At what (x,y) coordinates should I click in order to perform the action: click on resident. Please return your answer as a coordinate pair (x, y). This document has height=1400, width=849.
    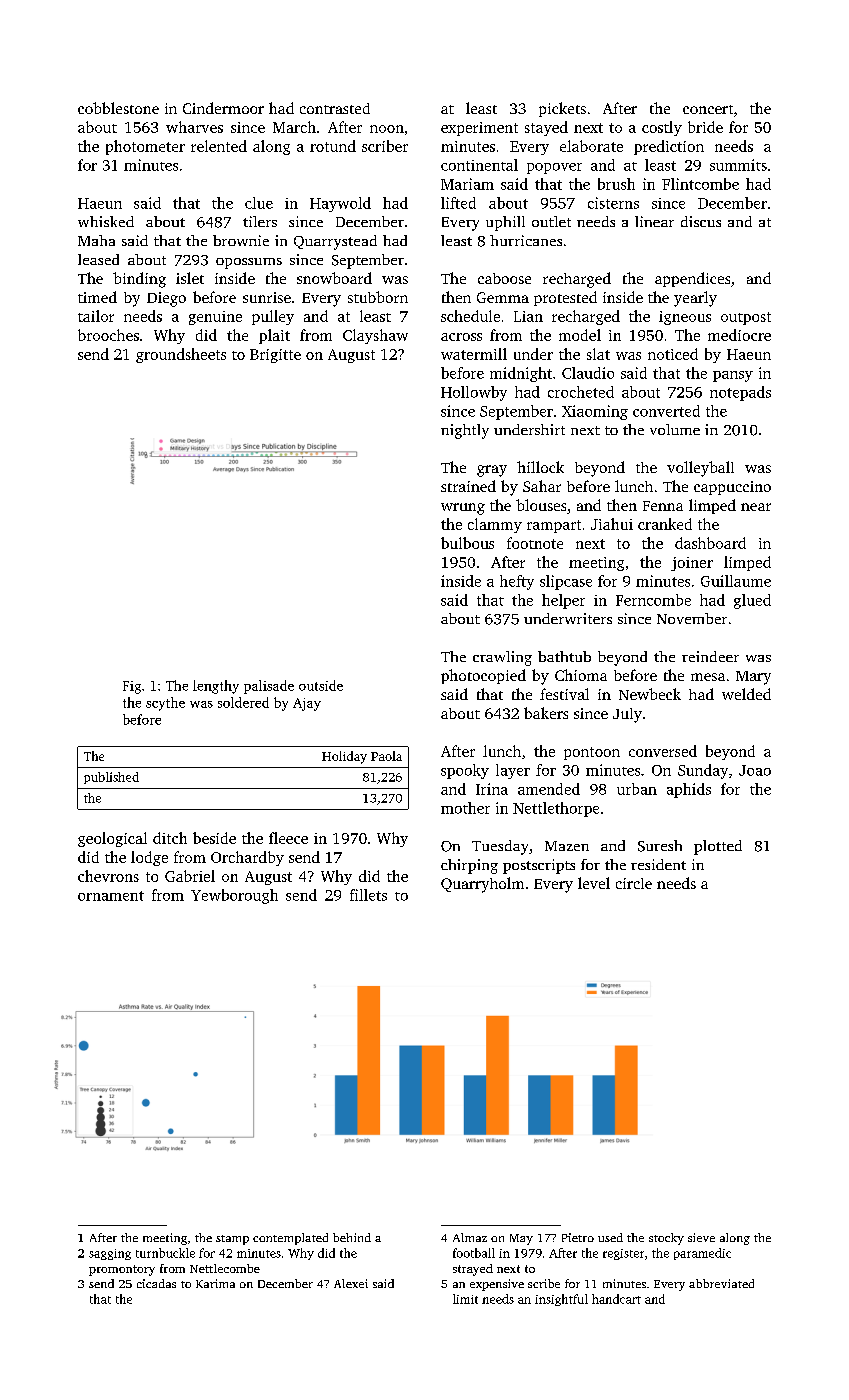
    Looking at the image, I should click on (658, 864).
